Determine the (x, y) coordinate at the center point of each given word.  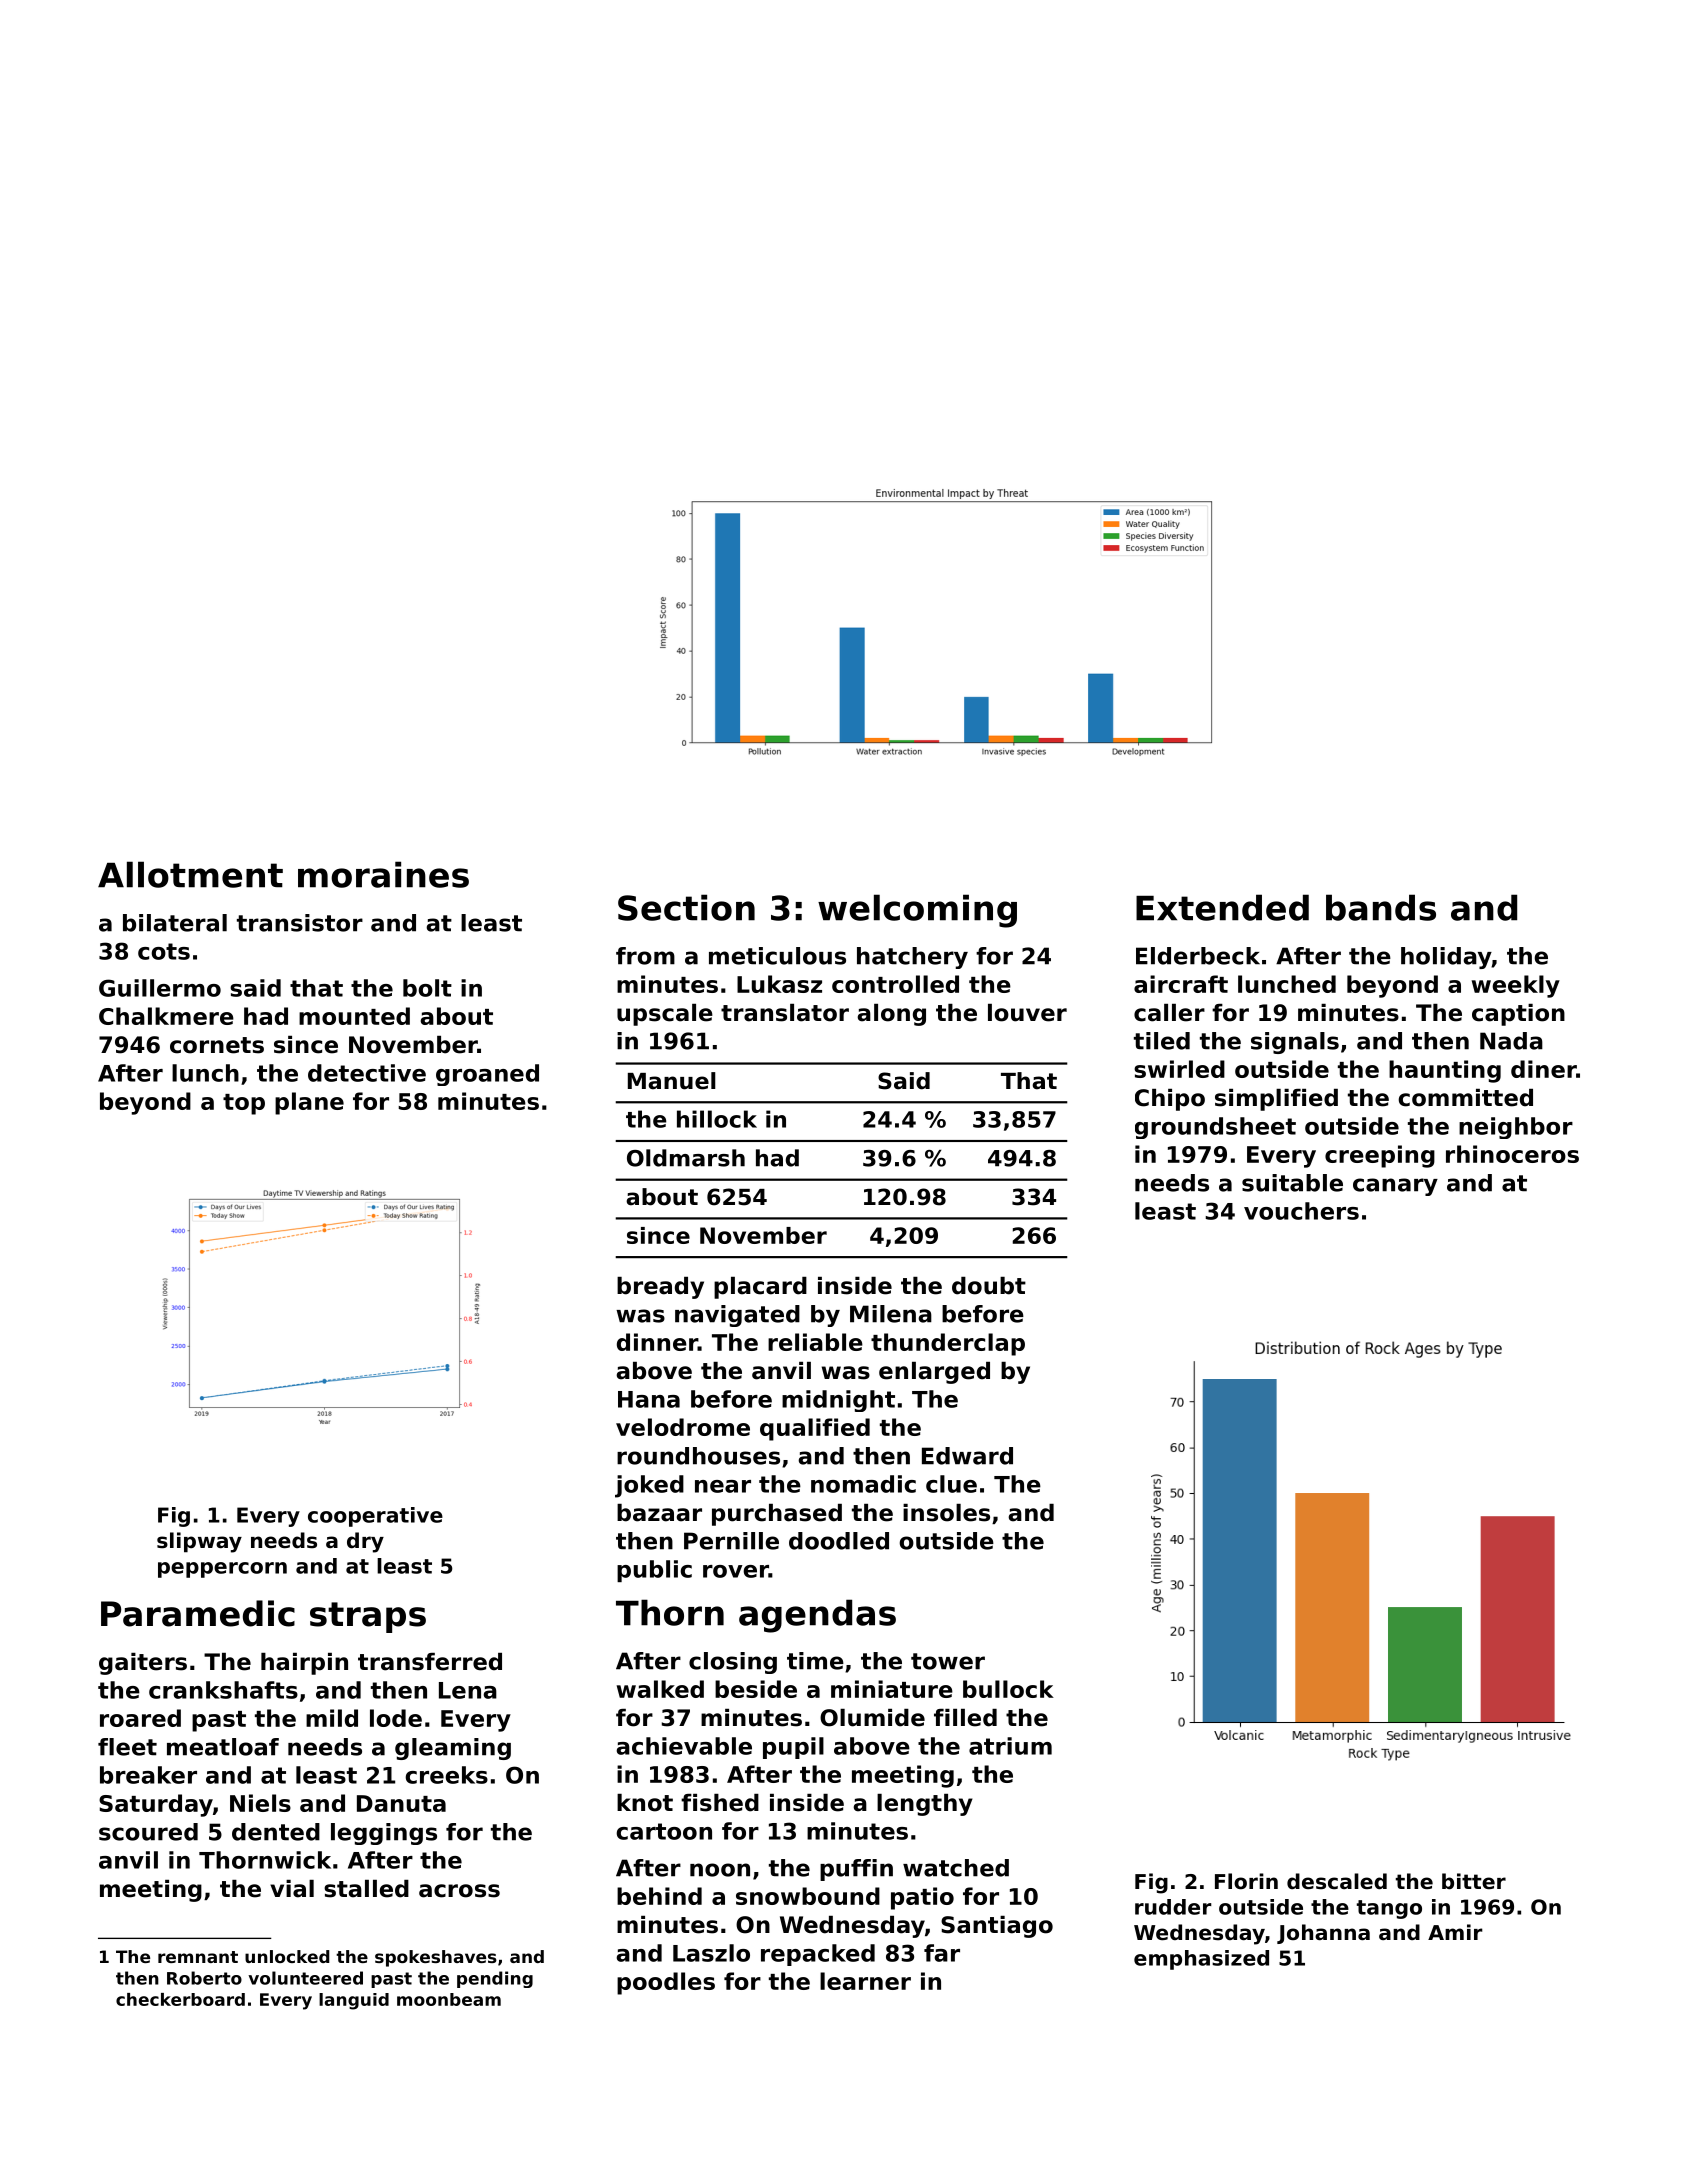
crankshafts (223, 1690)
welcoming (917, 911)
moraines (383, 874)
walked (660, 1689)
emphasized (1201, 1960)
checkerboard (180, 1999)
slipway (199, 1542)
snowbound (808, 1896)
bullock (1008, 1689)
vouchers (1301, 1211)
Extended (1222, 907)
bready (660, 1288)
